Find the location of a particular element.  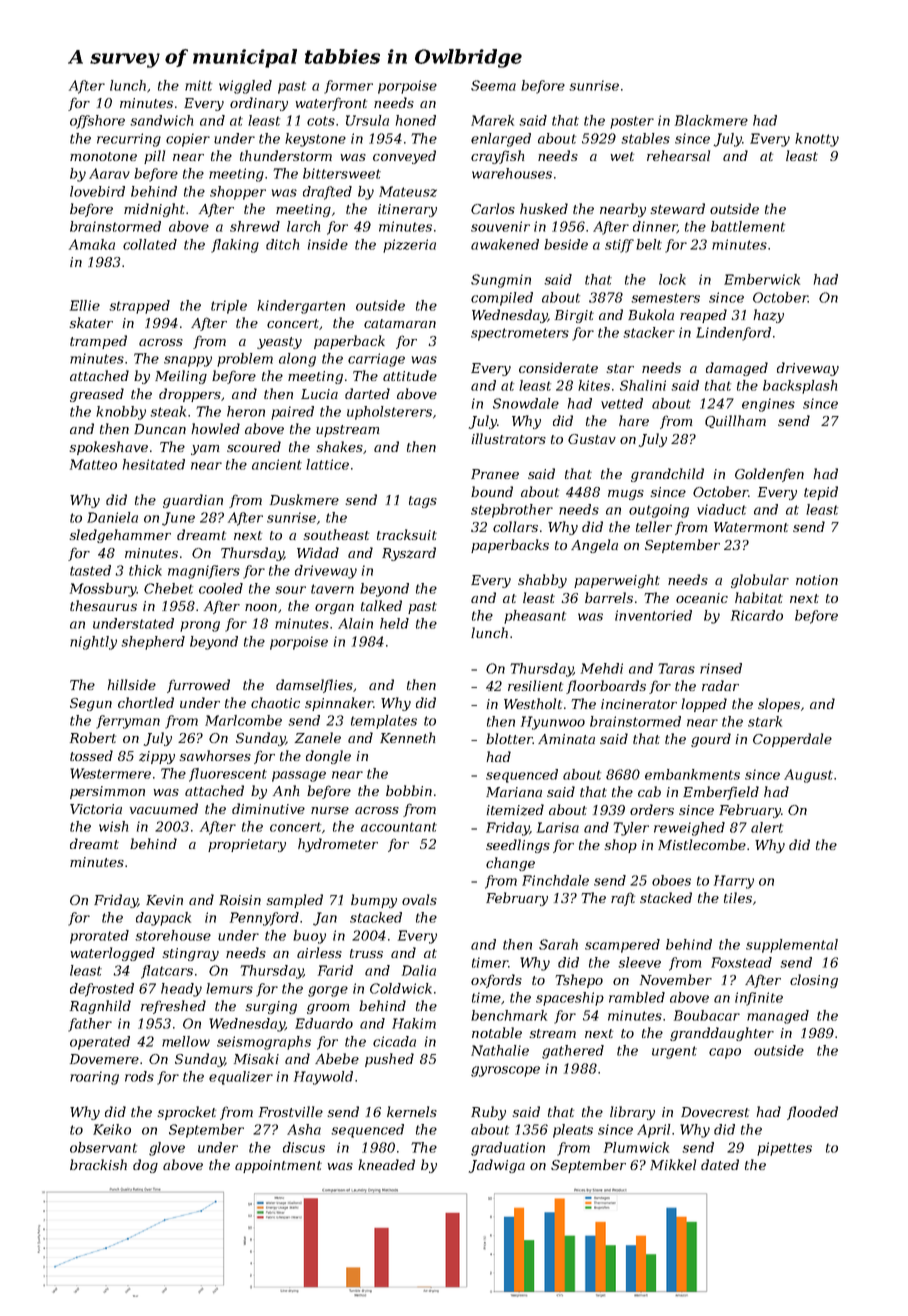

dated is located at coordinates (720, 1164).
